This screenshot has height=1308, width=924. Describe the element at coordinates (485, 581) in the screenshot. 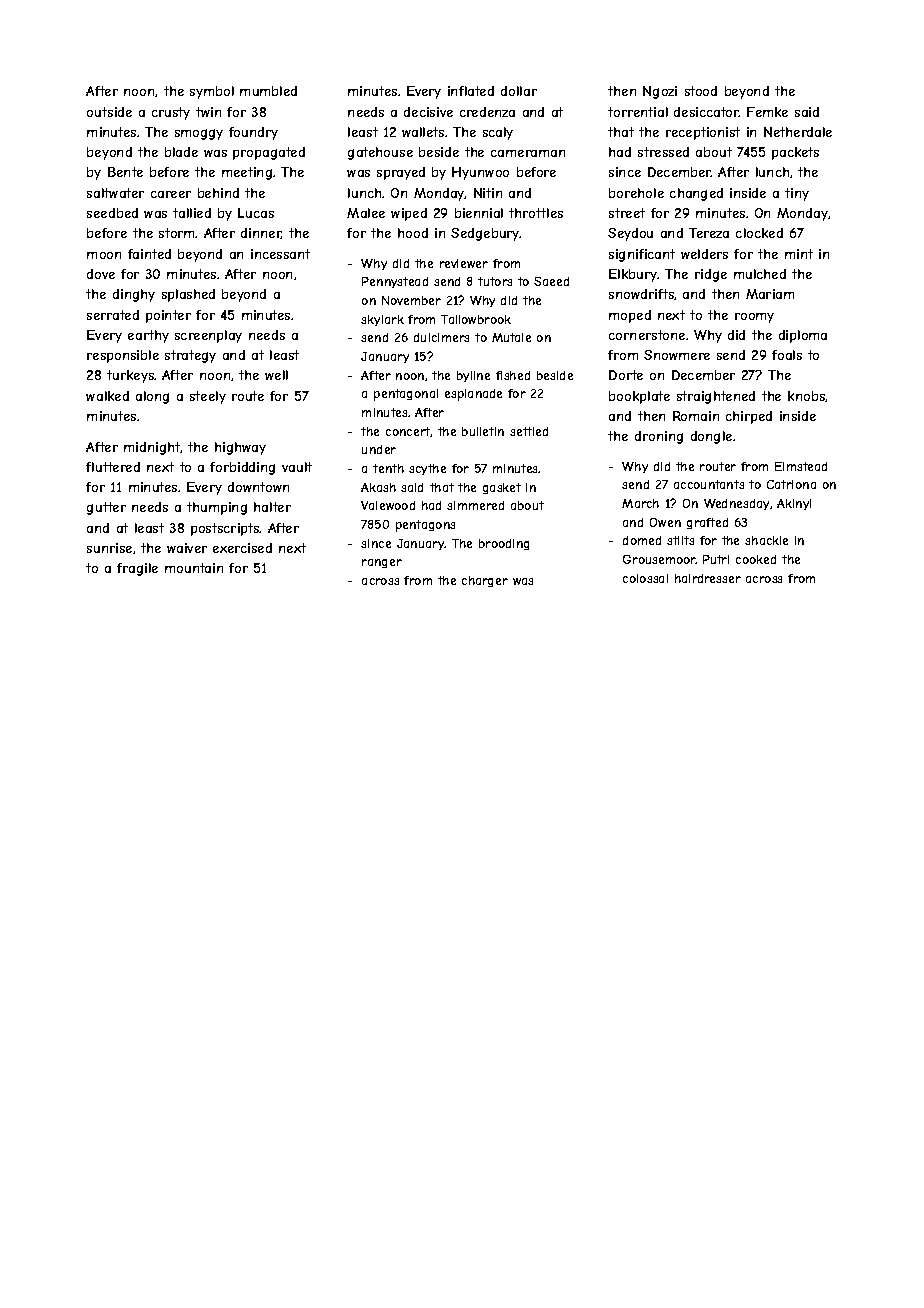

I see `charger` at that location.
